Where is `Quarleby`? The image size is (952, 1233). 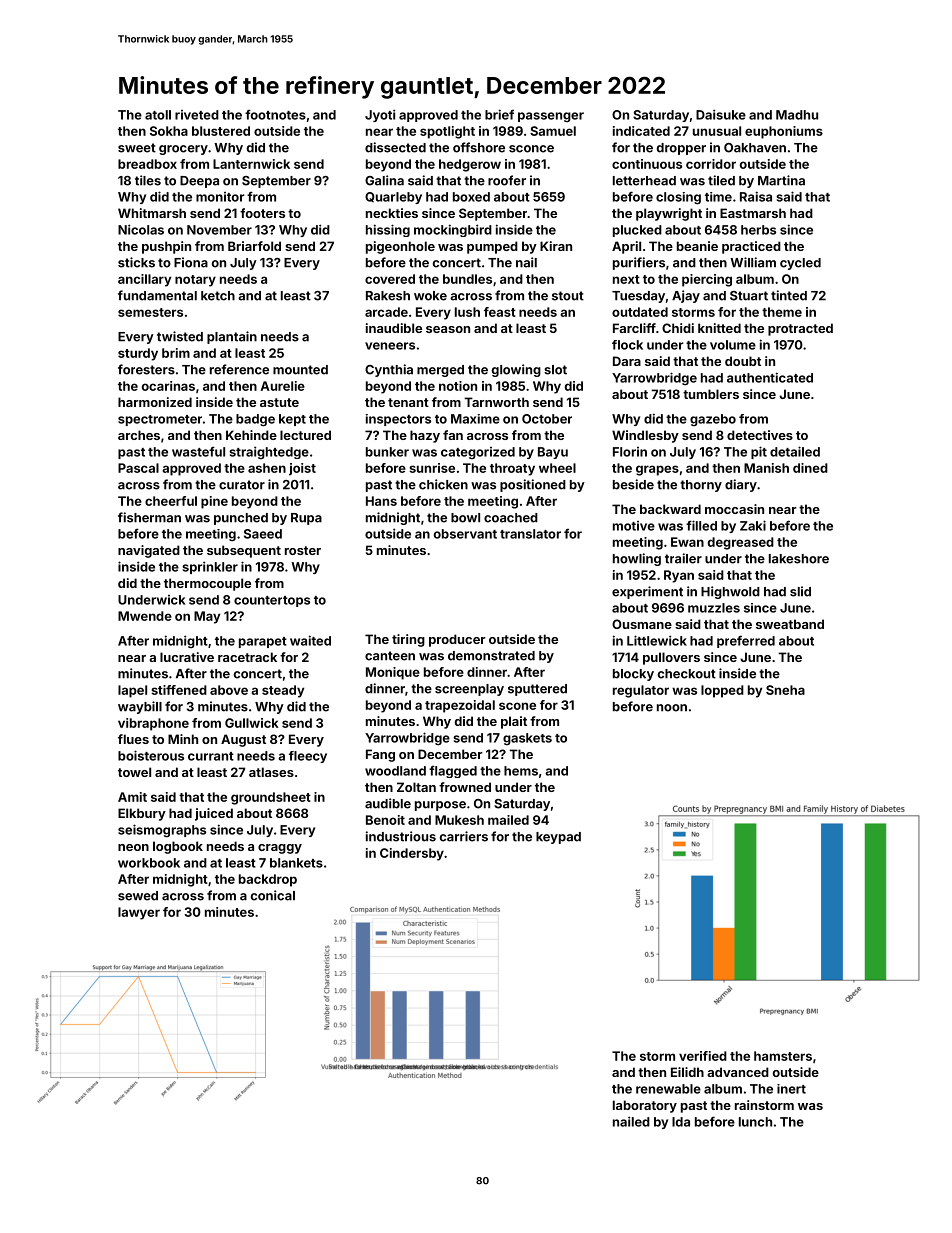
Quarleby is located at coordinates (393, 198).
